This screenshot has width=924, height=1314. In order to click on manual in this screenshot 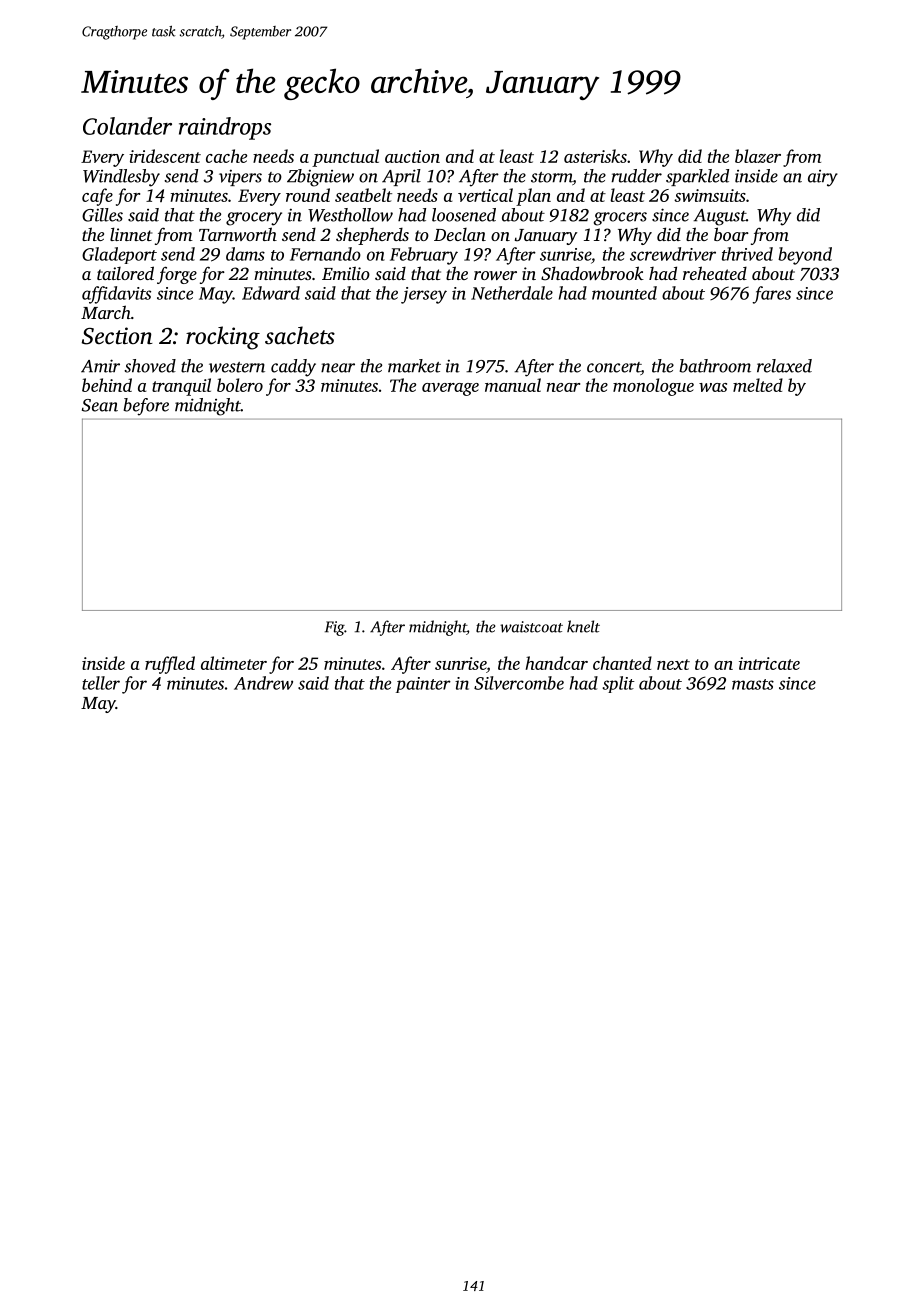, I will do `click(513, 385)`.
